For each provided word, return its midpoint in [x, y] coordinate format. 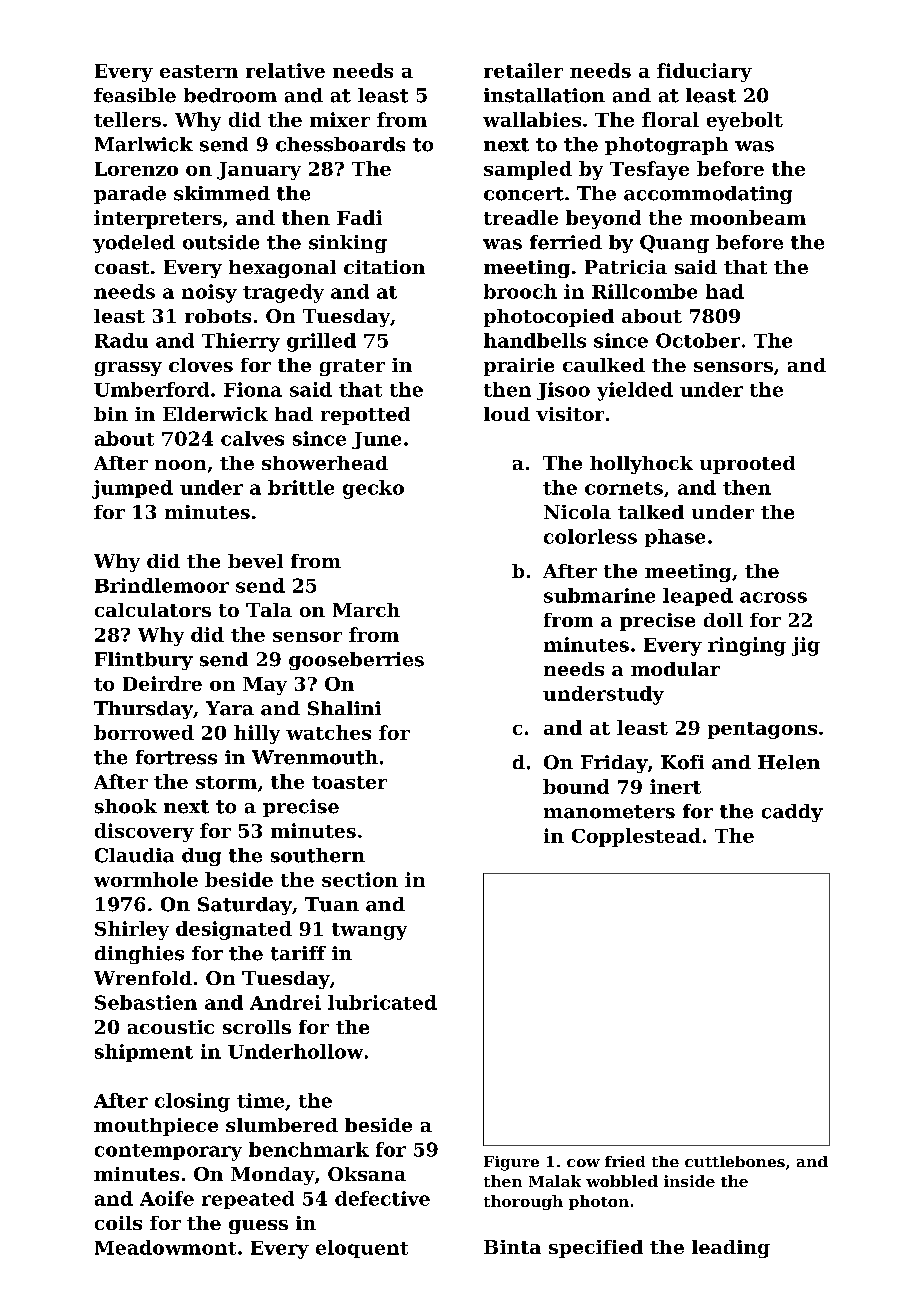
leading [731, 1249]
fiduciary [704, 72]
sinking [348, 244]
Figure [511, 1163]
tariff [298, 953]
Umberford [151, 389]
